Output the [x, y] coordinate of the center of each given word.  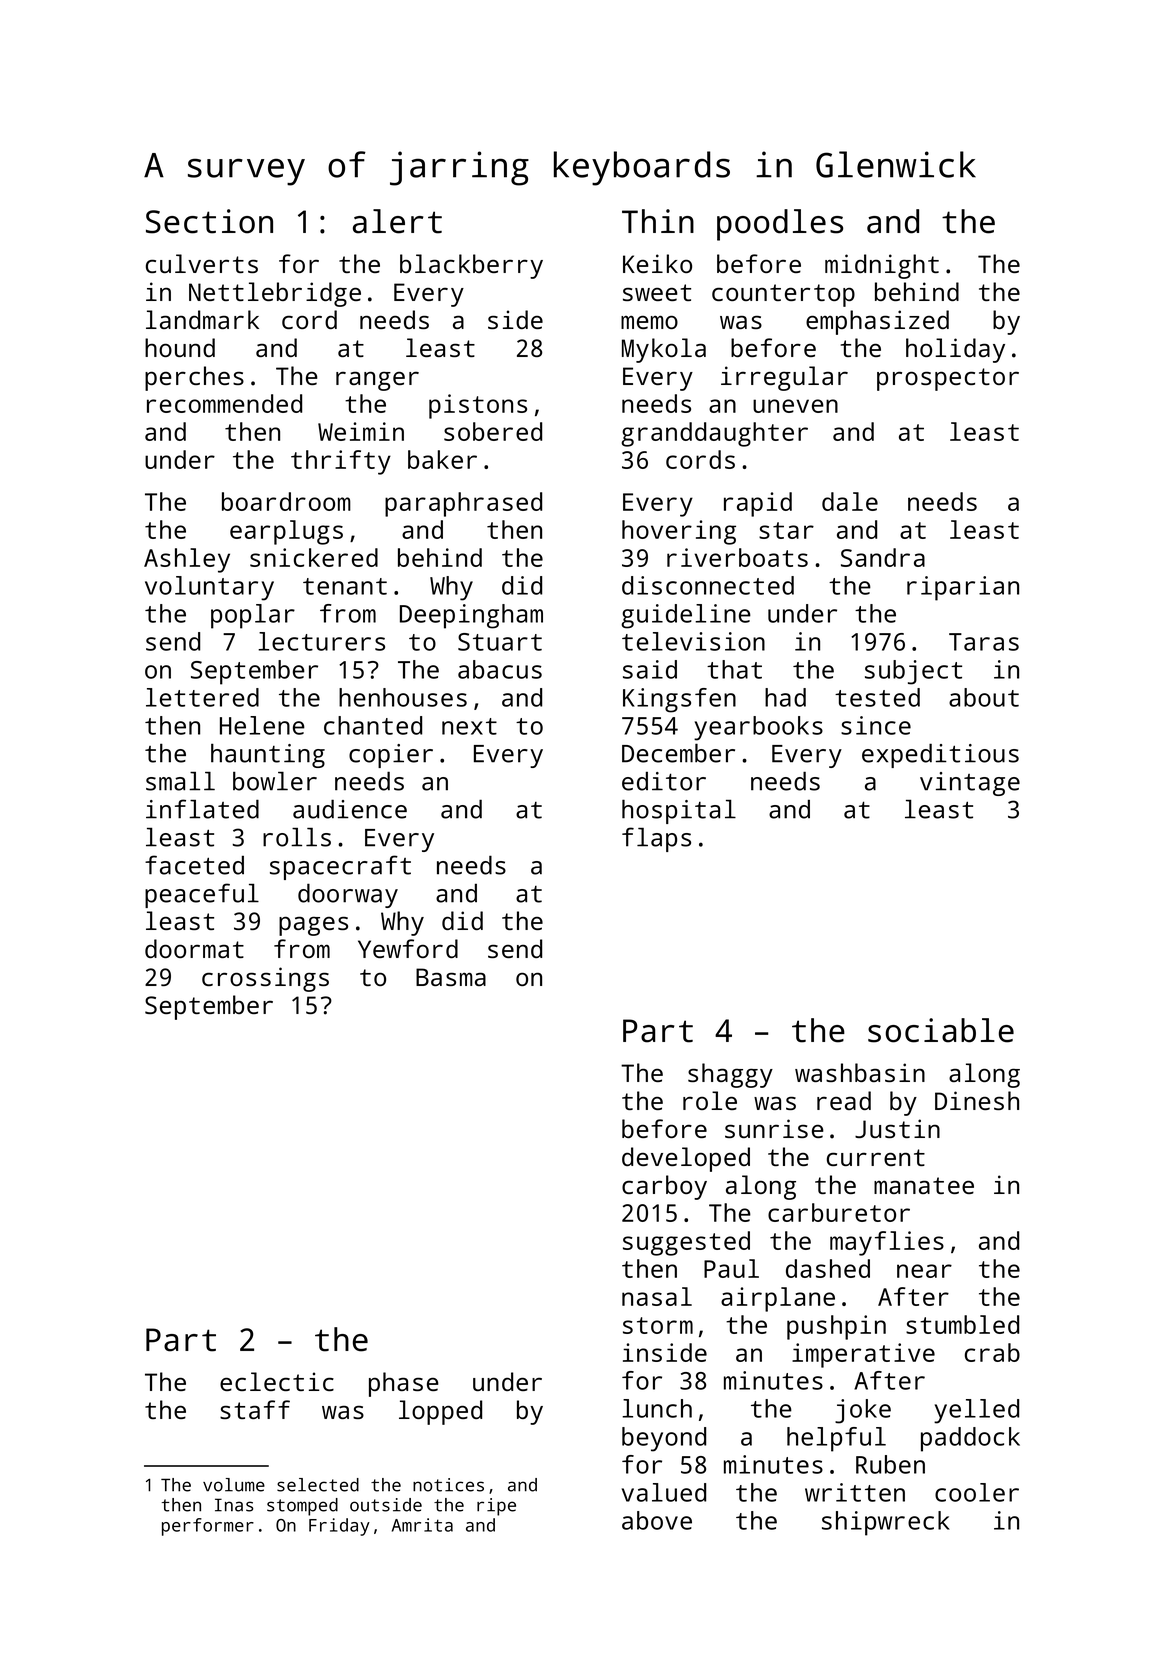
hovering [679, 532]
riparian [963, 588]
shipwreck [886, 1523]
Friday [339, 1527]
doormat [194, 948]
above [657, 1520]
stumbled [962, 1324]
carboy [664, 1187]
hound [180, 347]
